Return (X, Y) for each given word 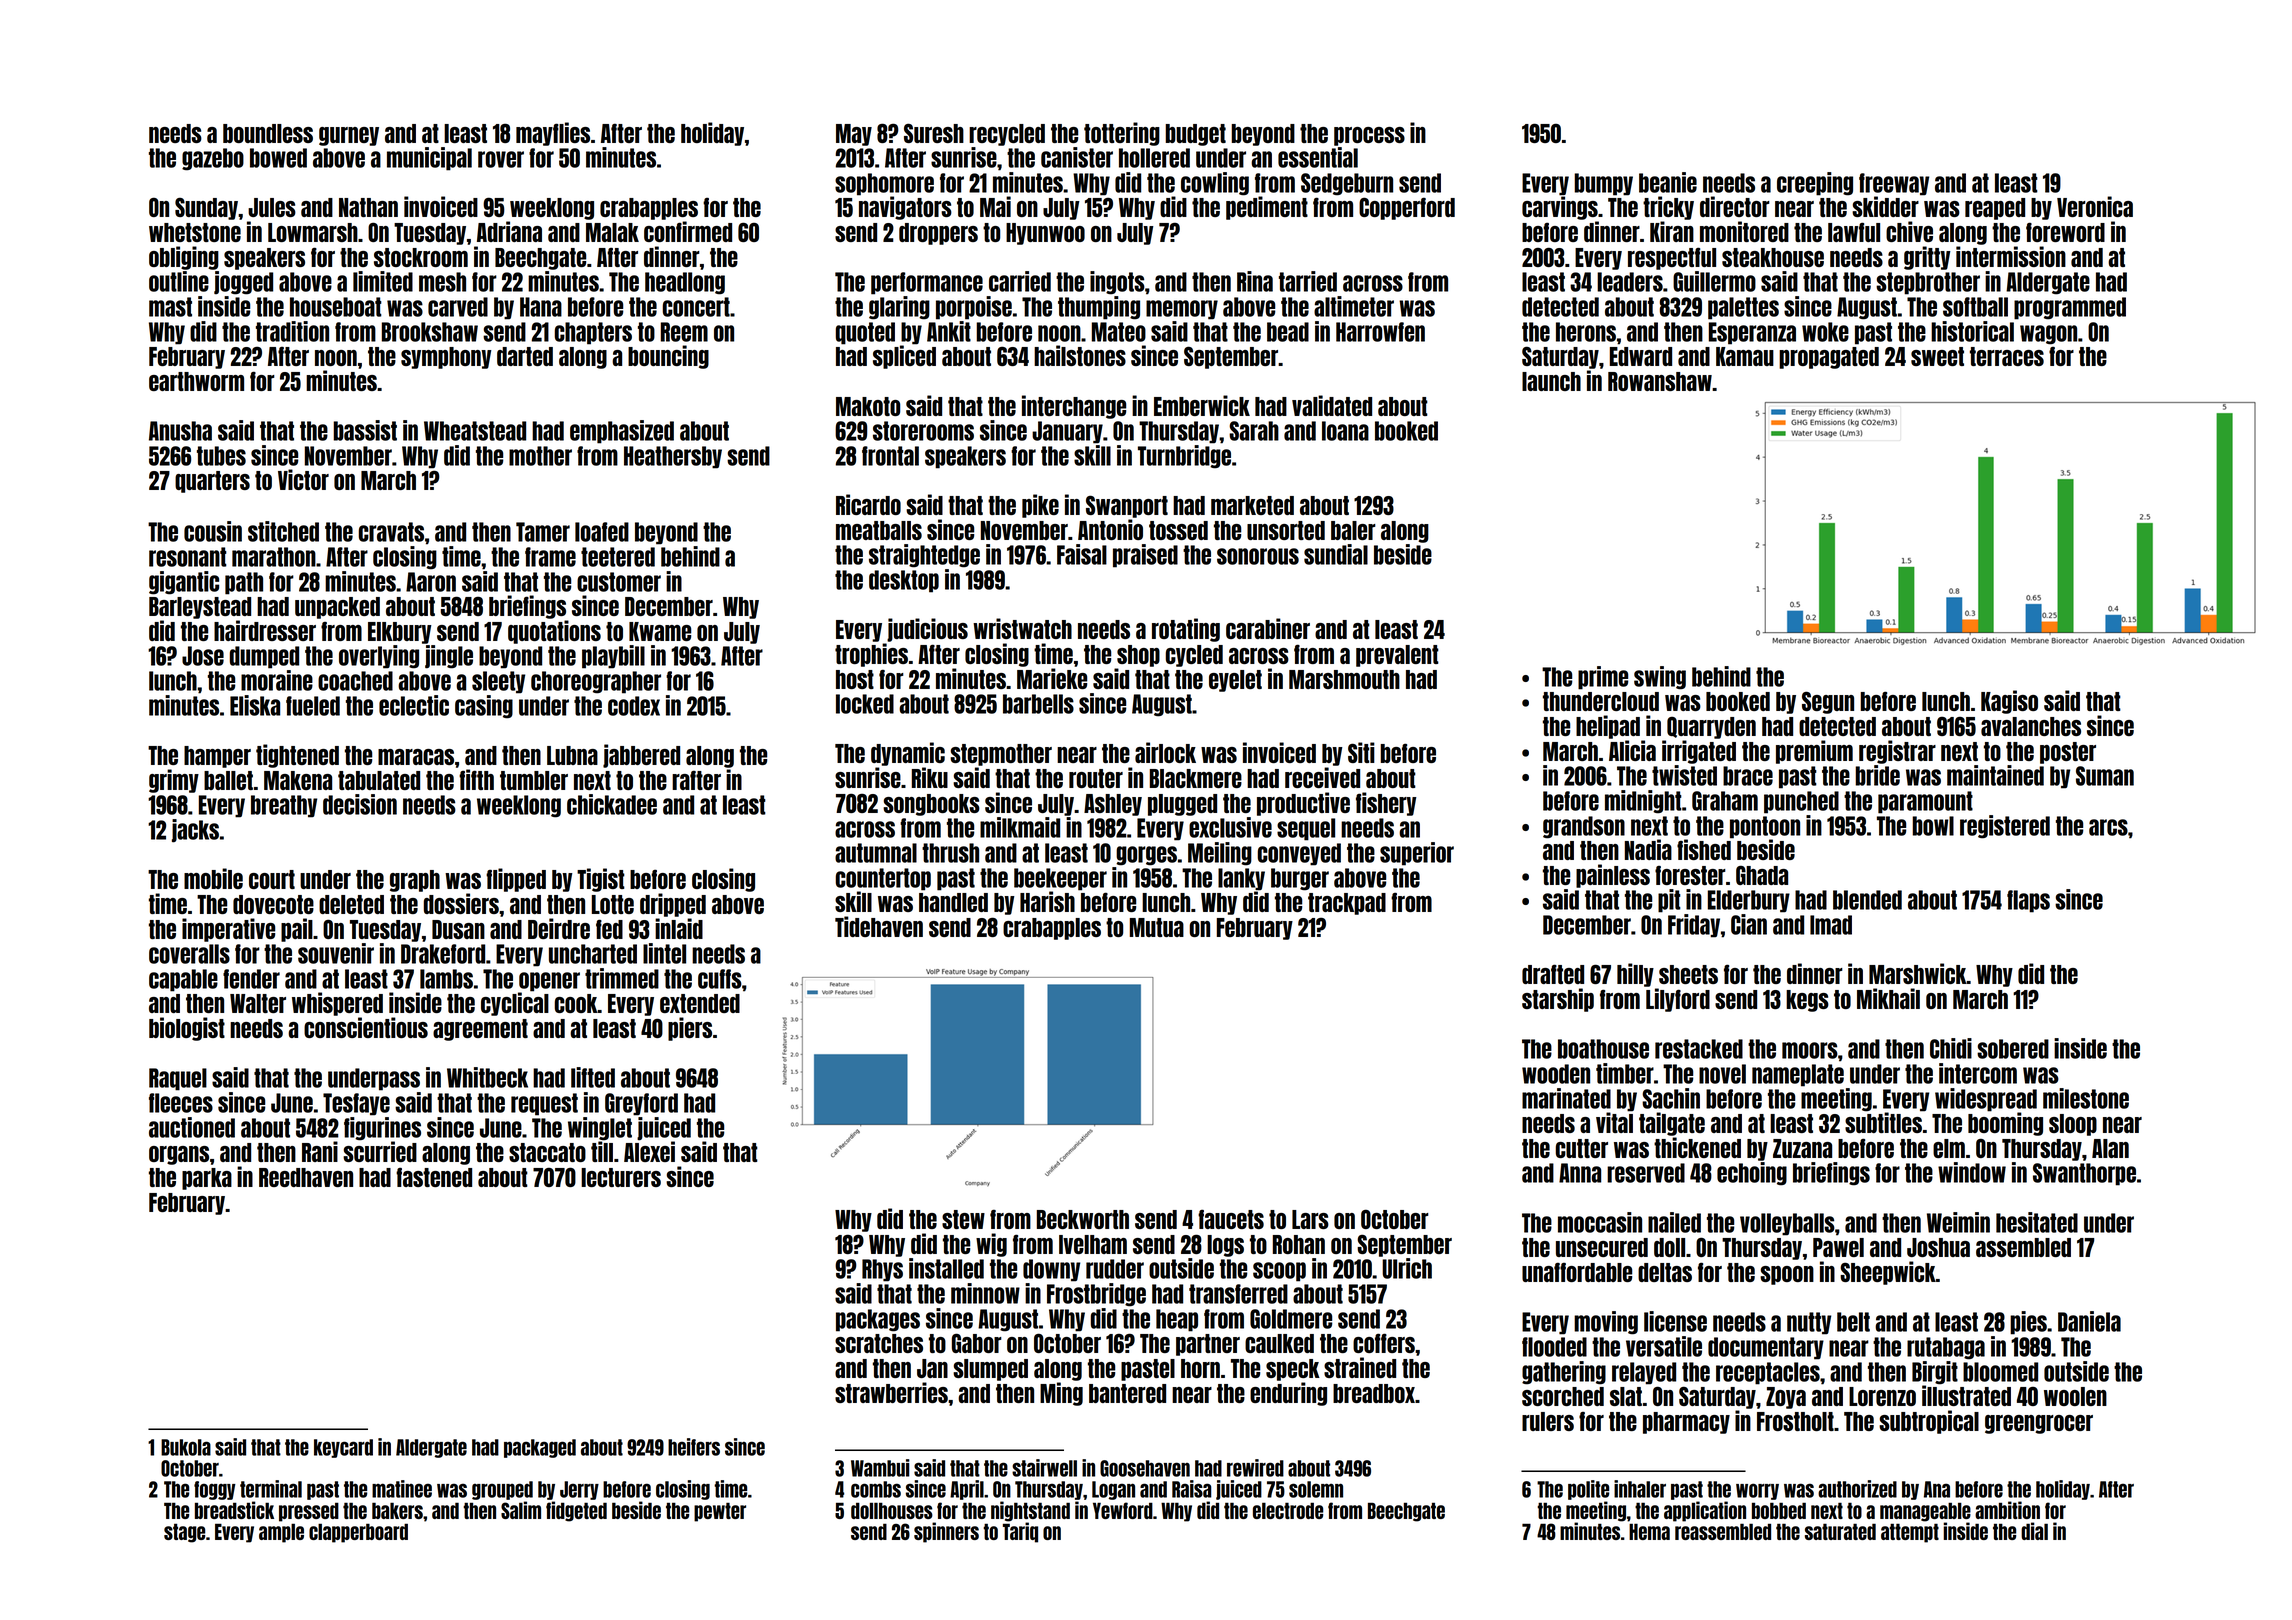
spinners (946, 1532)
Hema (1649, 1531)
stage (184, 1533)
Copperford (1407, 208)
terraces (2007, 356)
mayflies (553, 134)
